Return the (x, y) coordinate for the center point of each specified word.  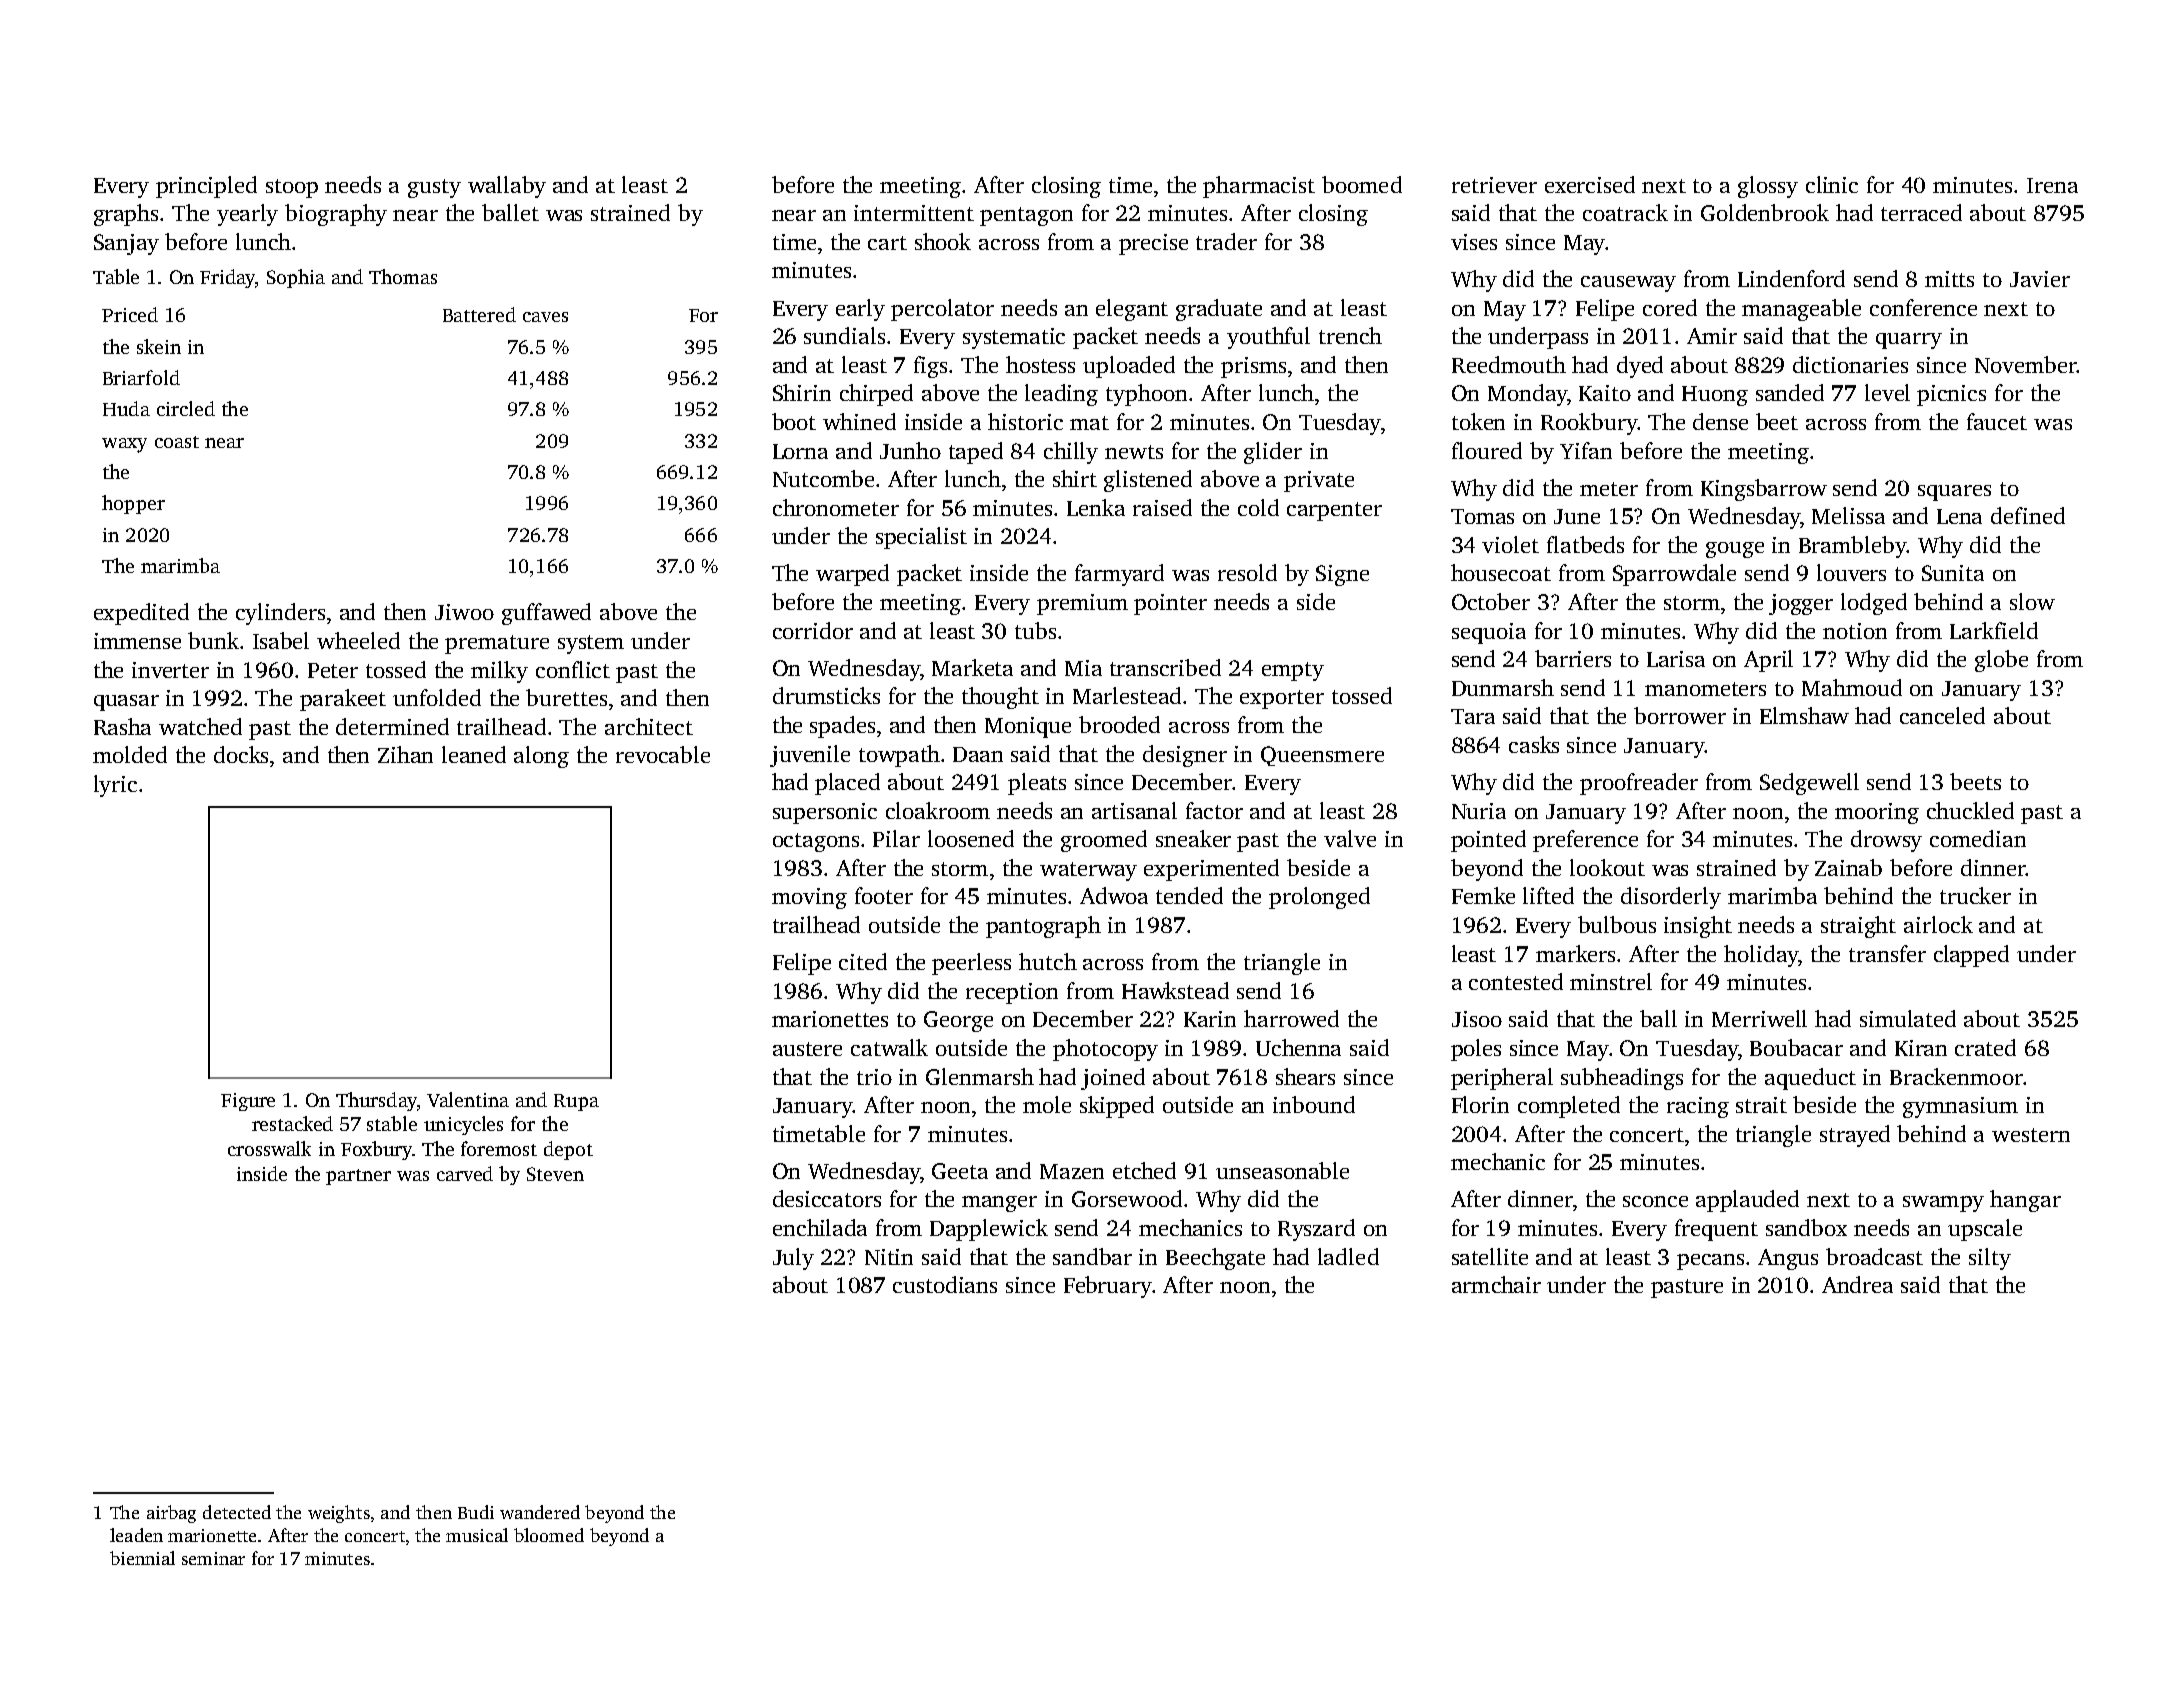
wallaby (507, 187)
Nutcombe (823, 478)
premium (1082, 604)
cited (863, 961)
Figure (248, 1102)
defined (2028, 515)
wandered (540, 1512)
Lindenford (1791, 278)
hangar (2025, 1201)
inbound (1314, 1104)
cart (887, 243)
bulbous (1617, 924)
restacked (292, 1123)
